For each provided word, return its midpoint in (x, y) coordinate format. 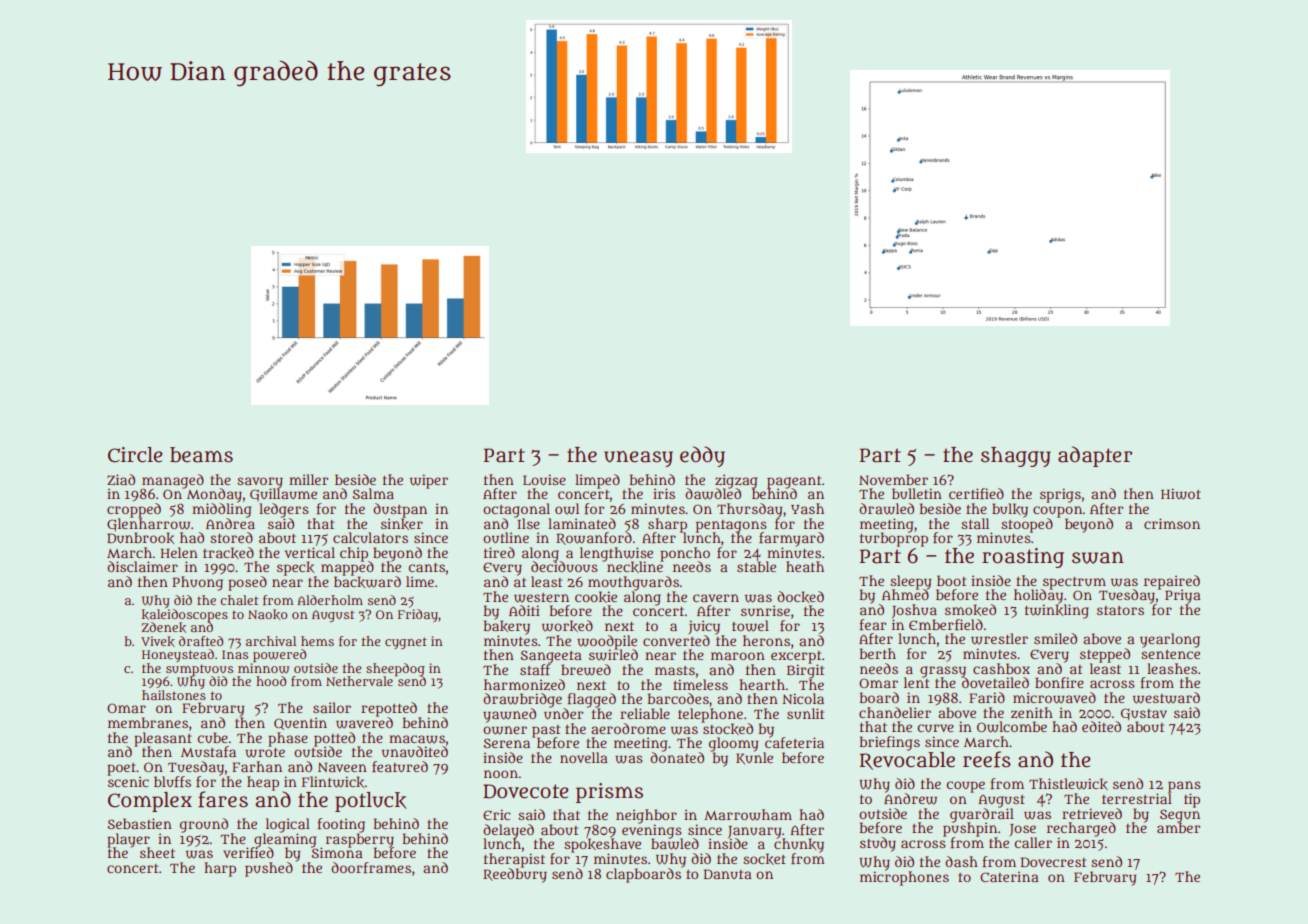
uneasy (638, 459)
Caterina (1009, 876)
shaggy (1016, 457)
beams (201, 455)
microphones (904, 878)
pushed (269, 869)
